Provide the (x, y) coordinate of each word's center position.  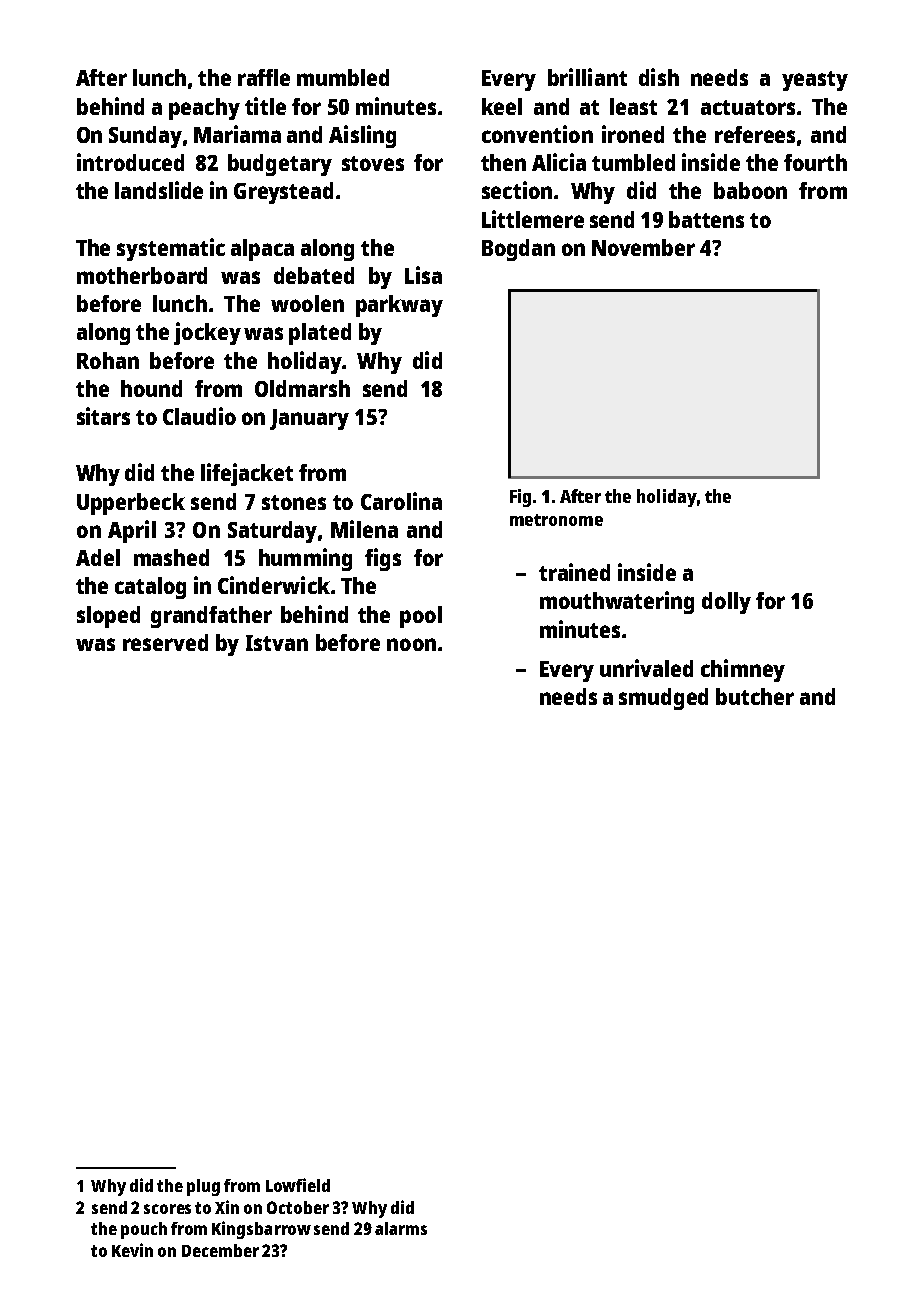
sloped (108, 617)
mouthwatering (617, 602)
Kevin (132, 1250)
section (517, 190)
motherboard (142, 275)
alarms (401, 1228)
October (298, 1207)
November (643, 247)
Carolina (401, 501)
